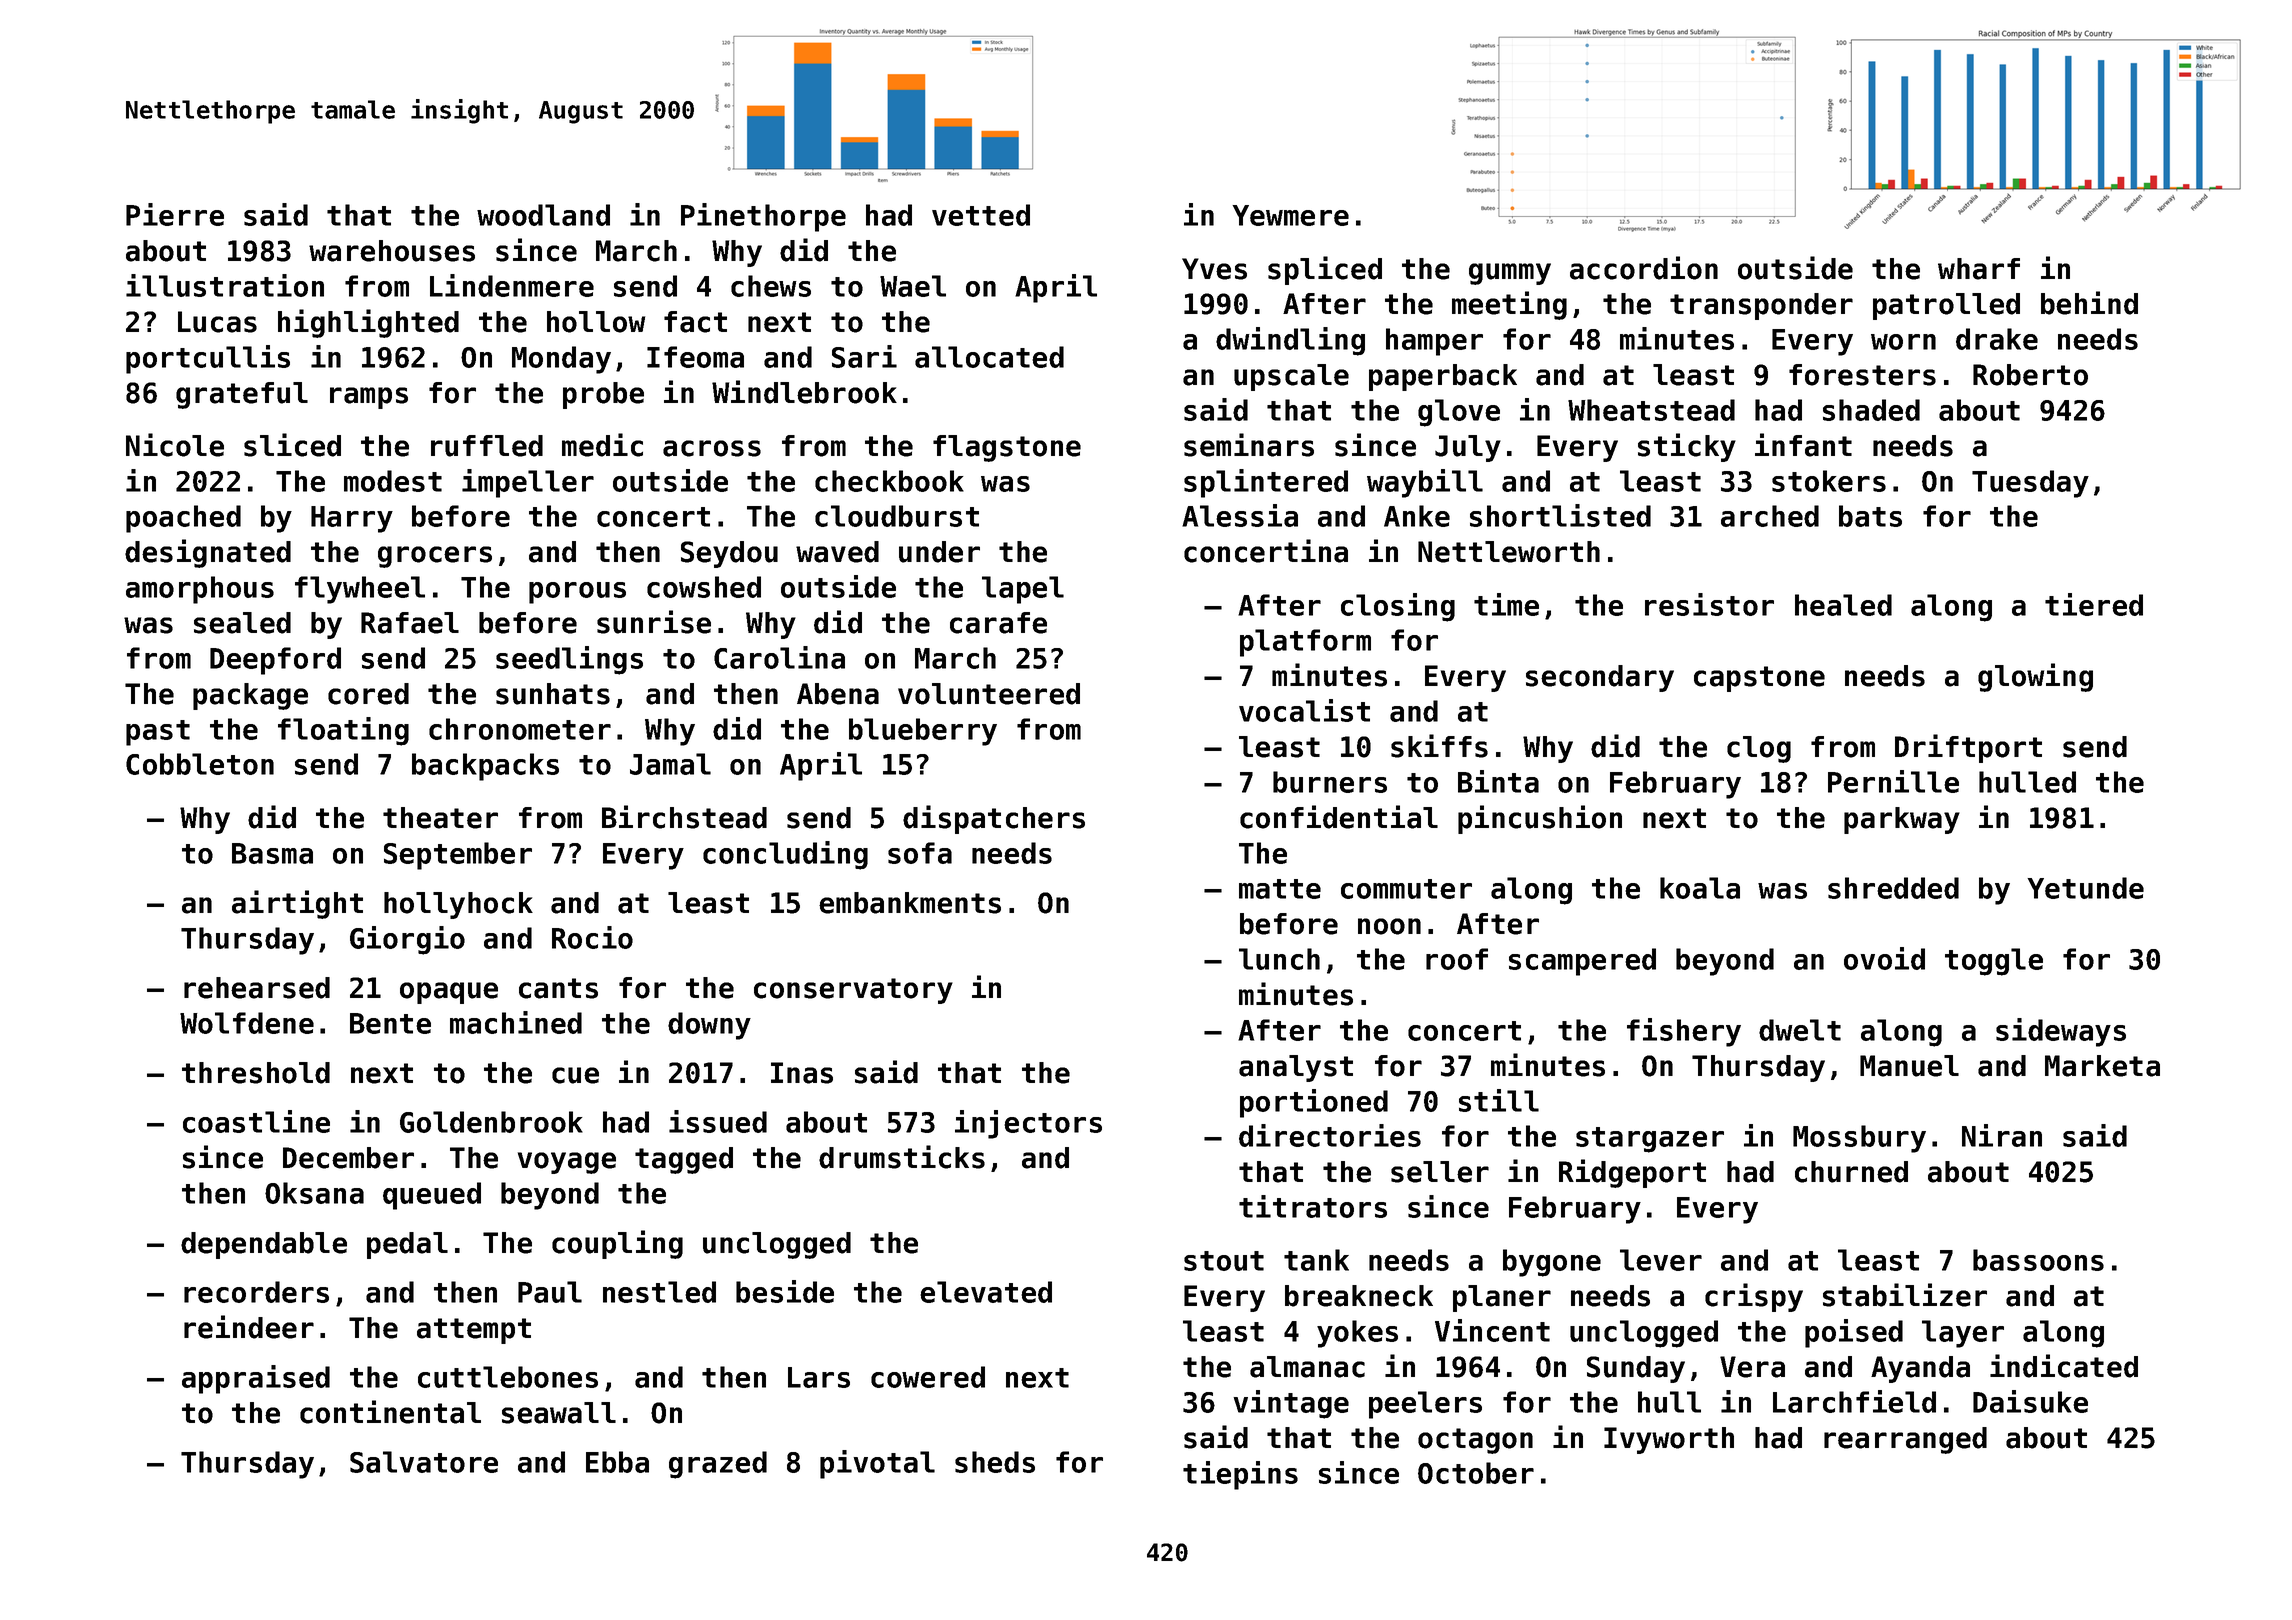  Describe the element at coordinates (257, 988) in the screenshot. I see `rehearsed` at that location.
